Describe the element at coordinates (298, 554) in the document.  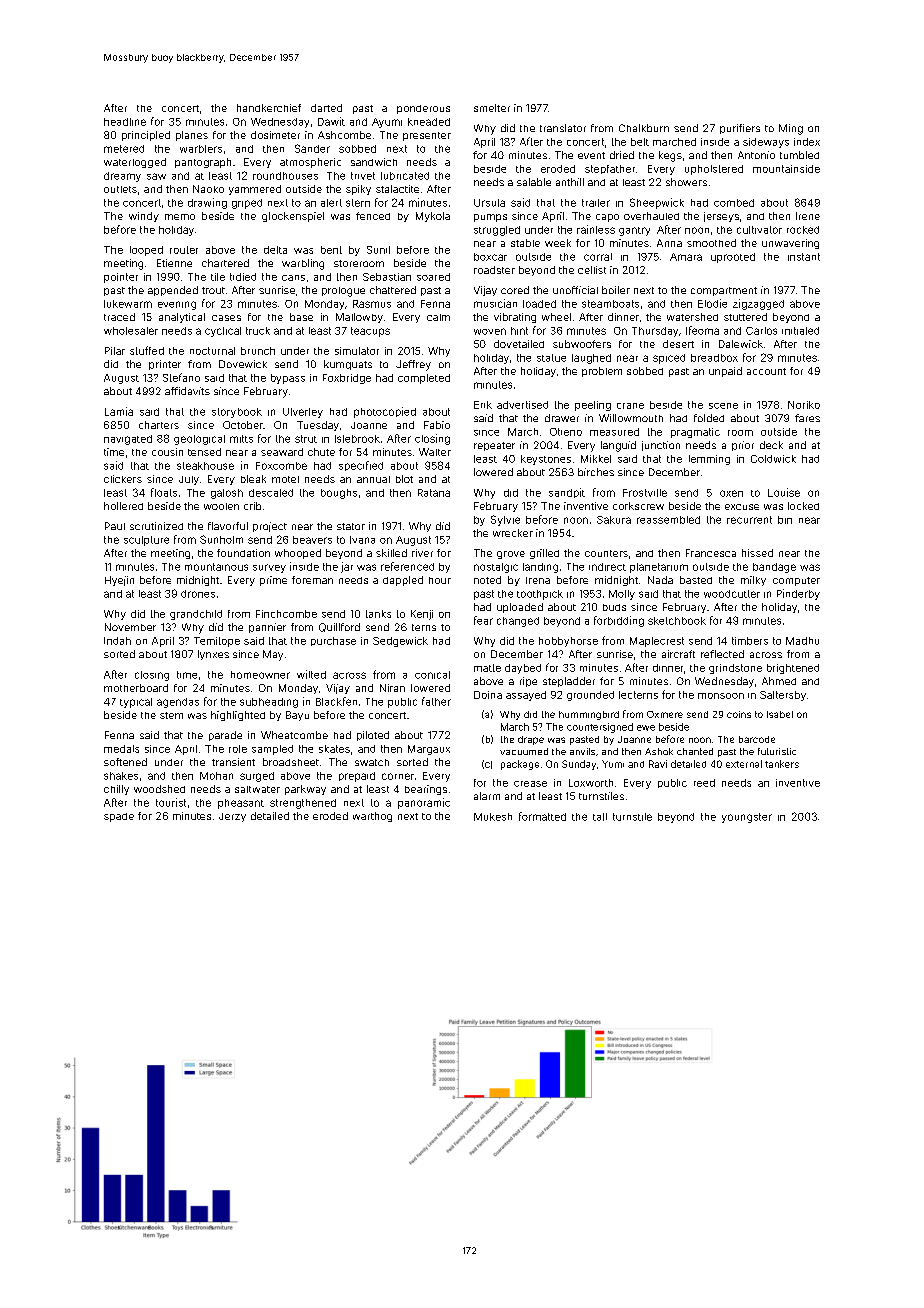
I see `whooped` at that location.
